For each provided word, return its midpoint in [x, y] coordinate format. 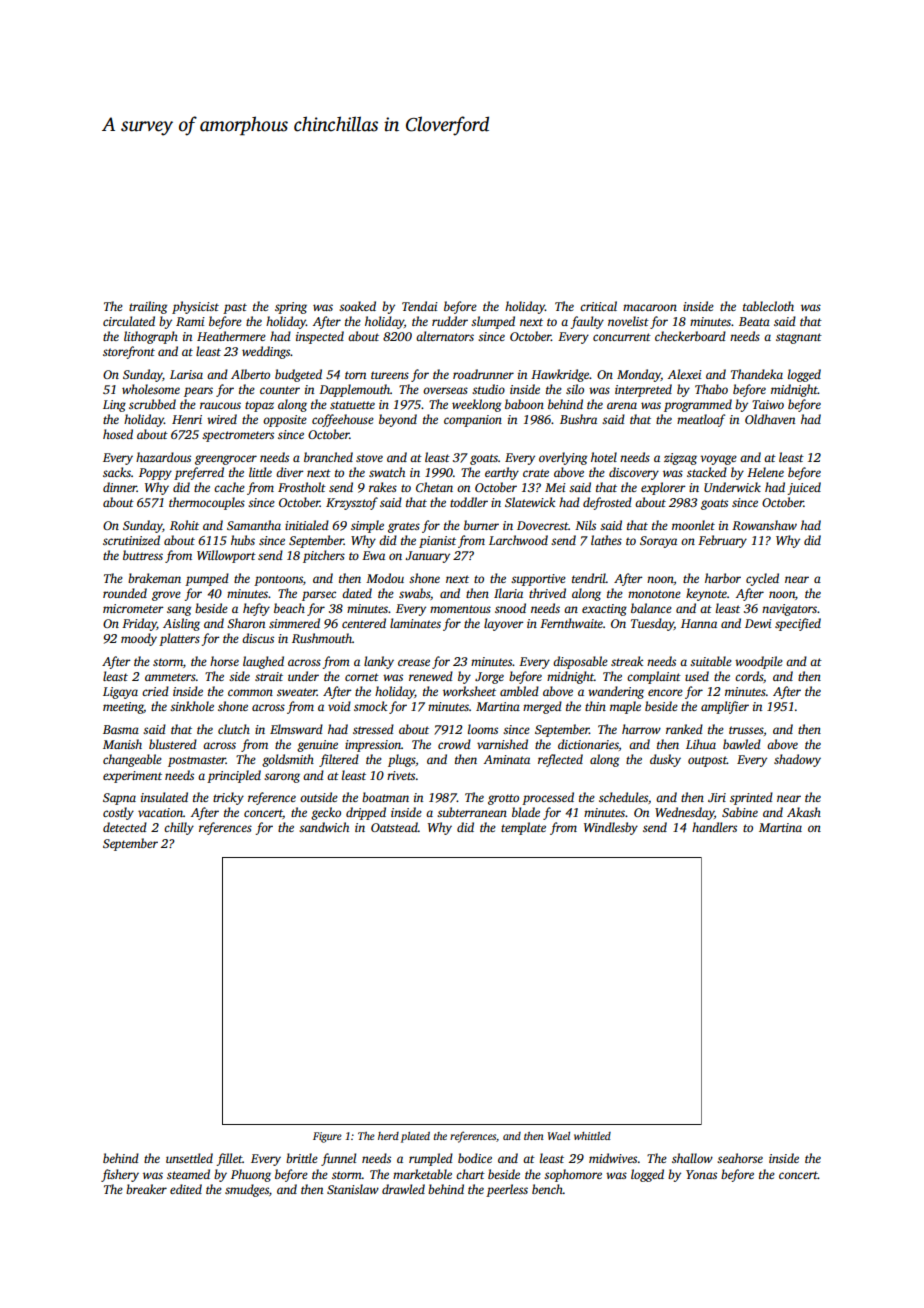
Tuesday [652, 624]
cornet [362, 677]
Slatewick [530, 502]
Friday [139, 624]
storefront [129, 352]
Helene [765, 472]
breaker [146, 1189]
